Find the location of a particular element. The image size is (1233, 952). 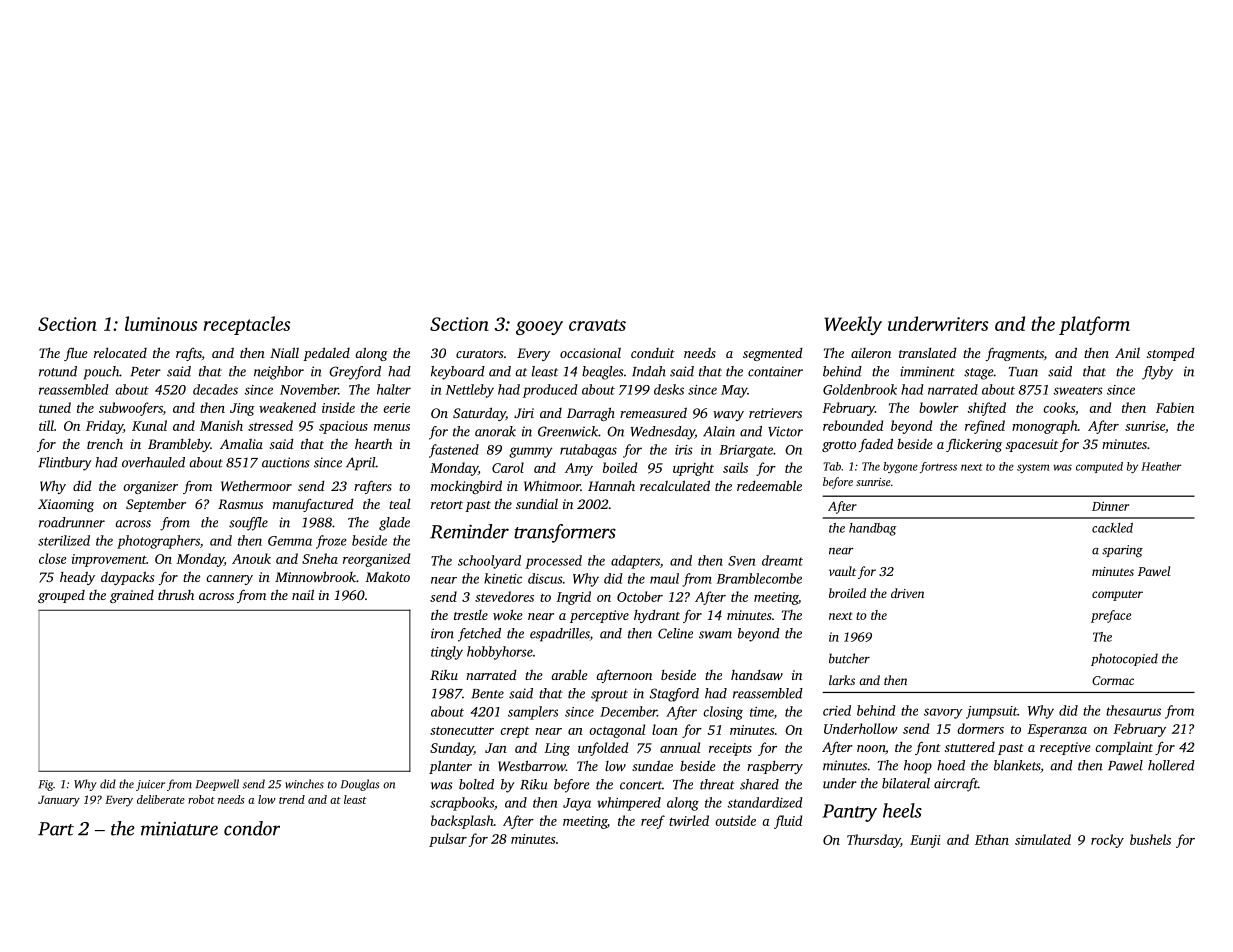

Part is located at coordinates (56, 829).
